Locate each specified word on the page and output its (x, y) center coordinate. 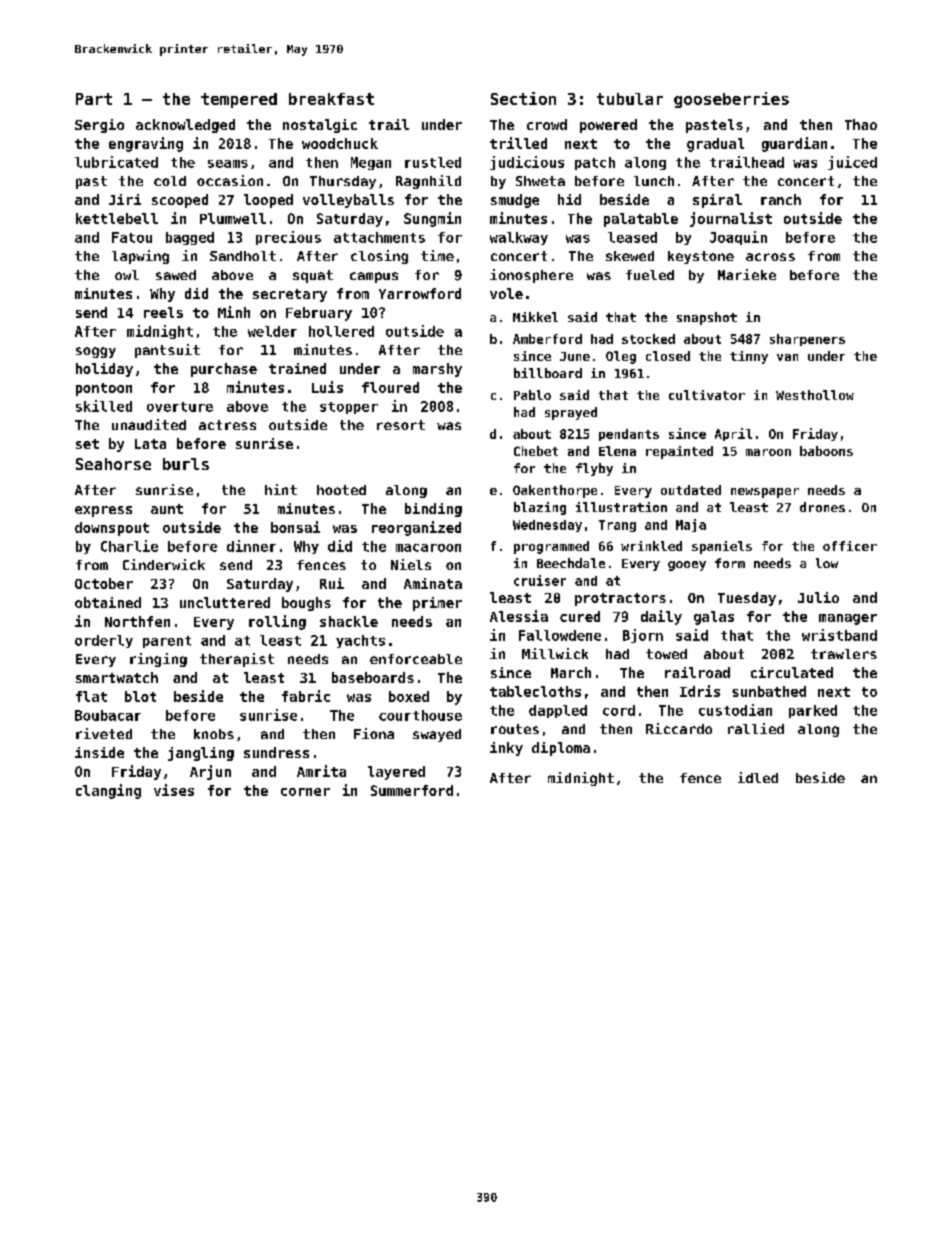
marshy (437, 370)
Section (523, 98)
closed (668, 356)
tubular (630, 99)
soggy (96, 352)
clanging (108, 791)
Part (94, 99)
